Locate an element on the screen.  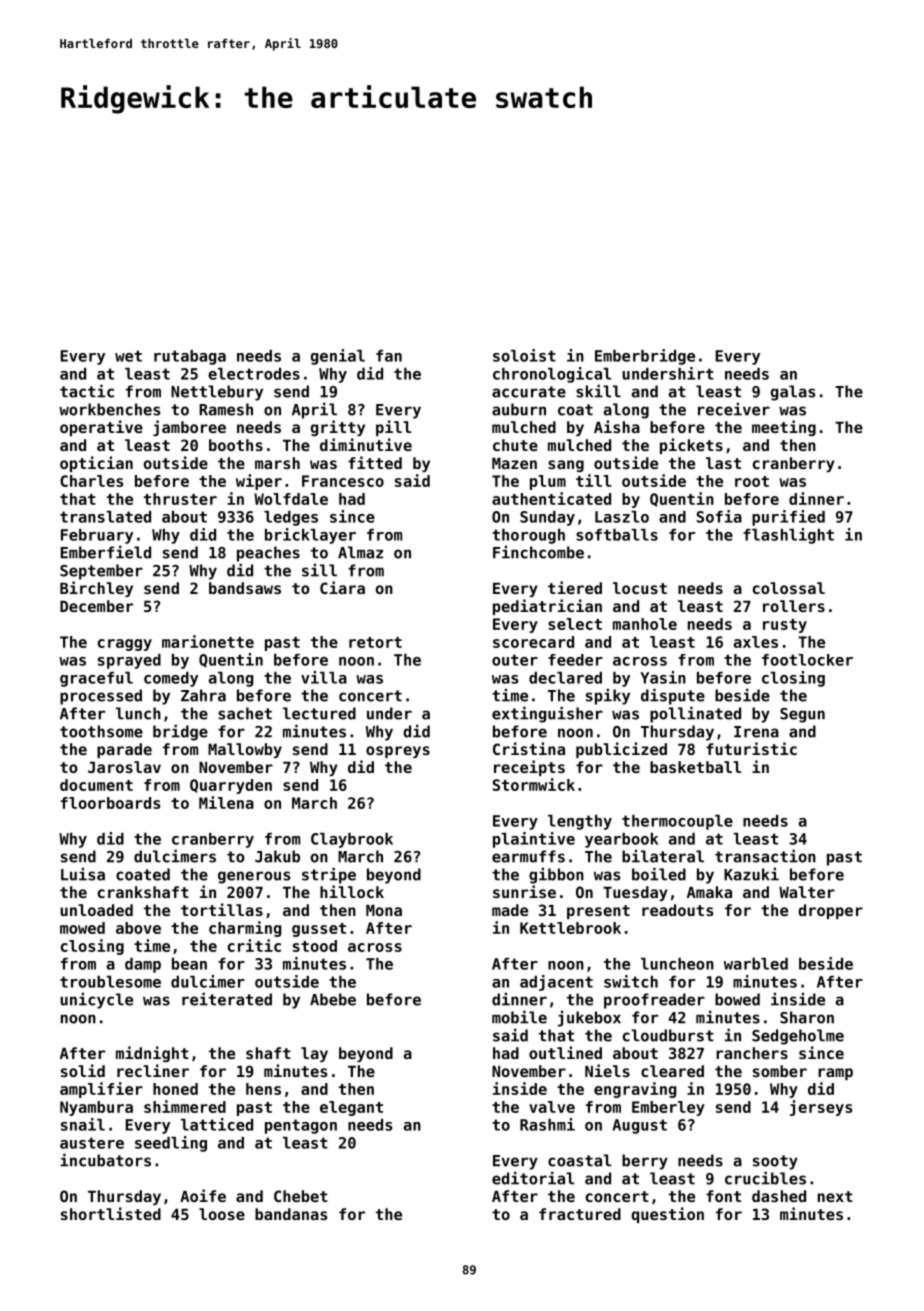
tactic is located at coordinates (87, 391).
